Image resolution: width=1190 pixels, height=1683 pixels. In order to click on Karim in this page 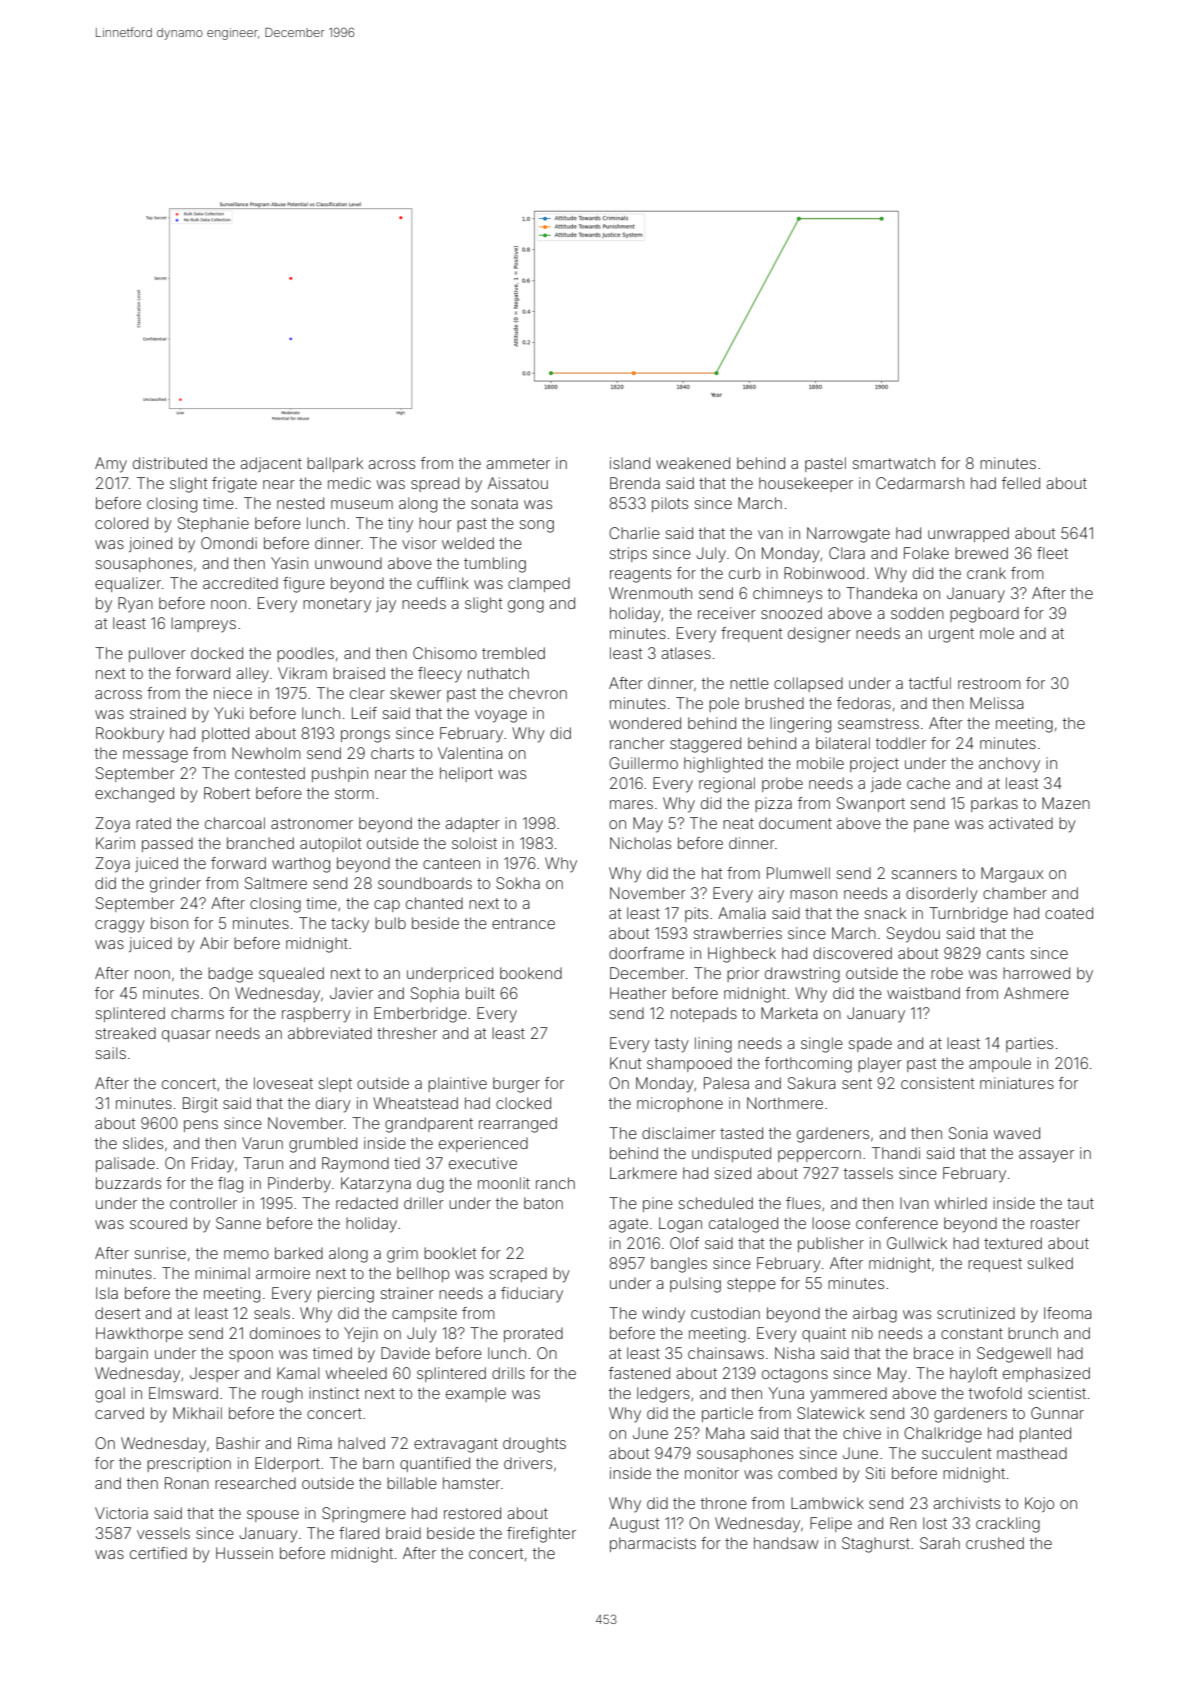, I will do `click(115, 843)`.
